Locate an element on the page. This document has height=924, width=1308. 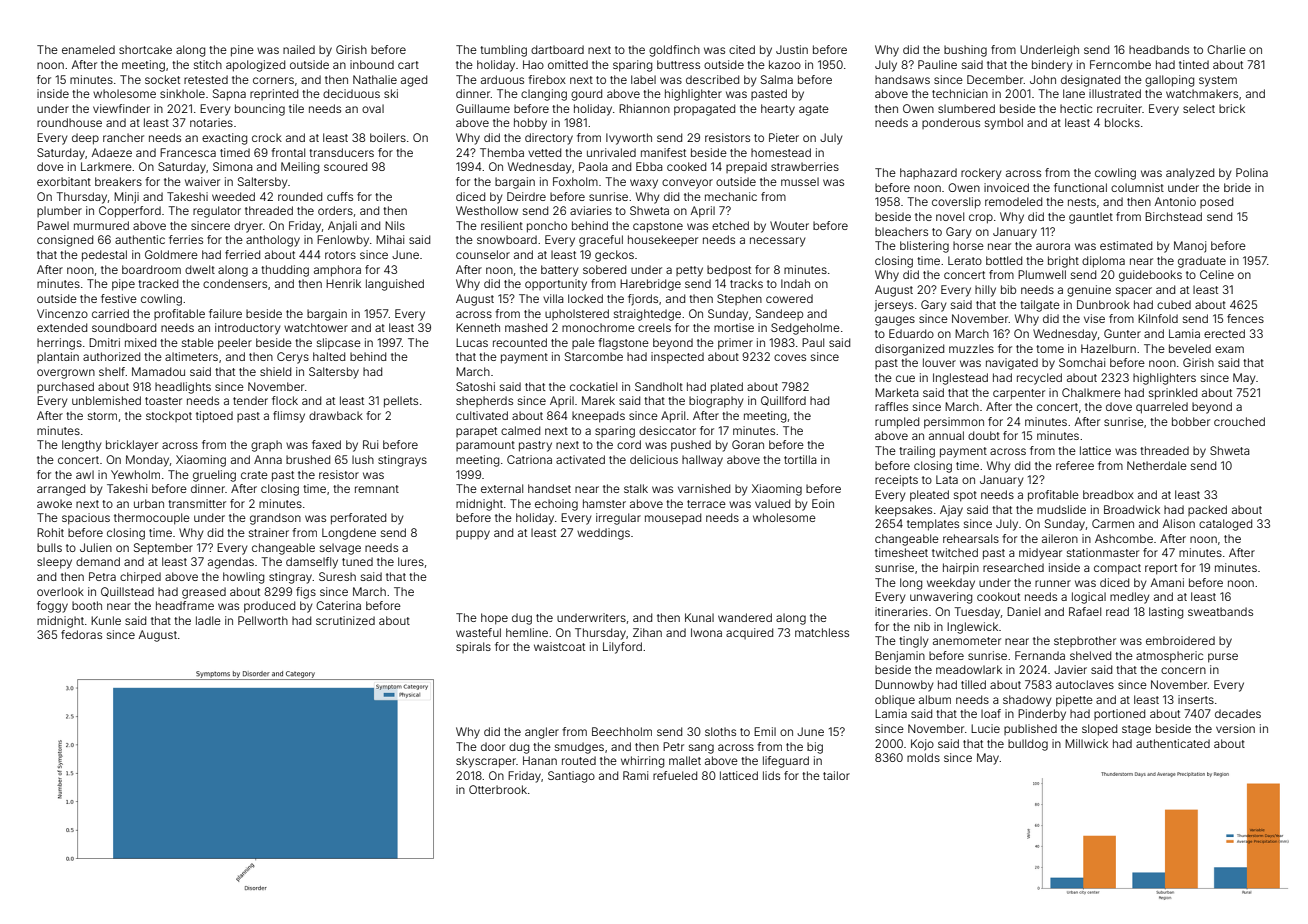
recounted is located at coordinates (520, 342).
